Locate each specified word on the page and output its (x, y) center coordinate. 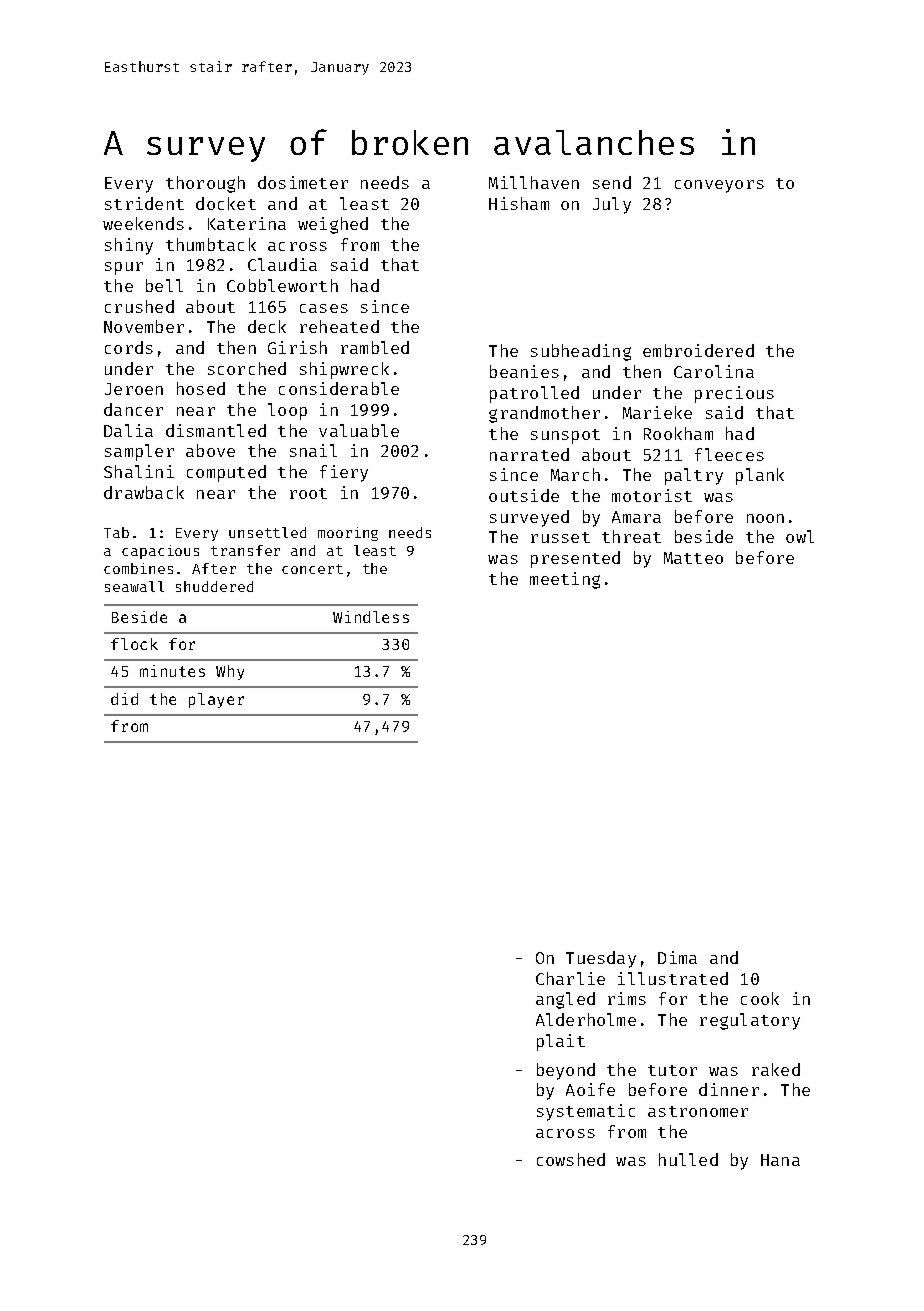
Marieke (657, 412)
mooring (348, 534)
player (216, 700)
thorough (205, 184)
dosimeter (303, 182)
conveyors (719, 186)
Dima (677, 957)
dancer (133, 409)
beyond (566, 1071)
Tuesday (601, 959)
